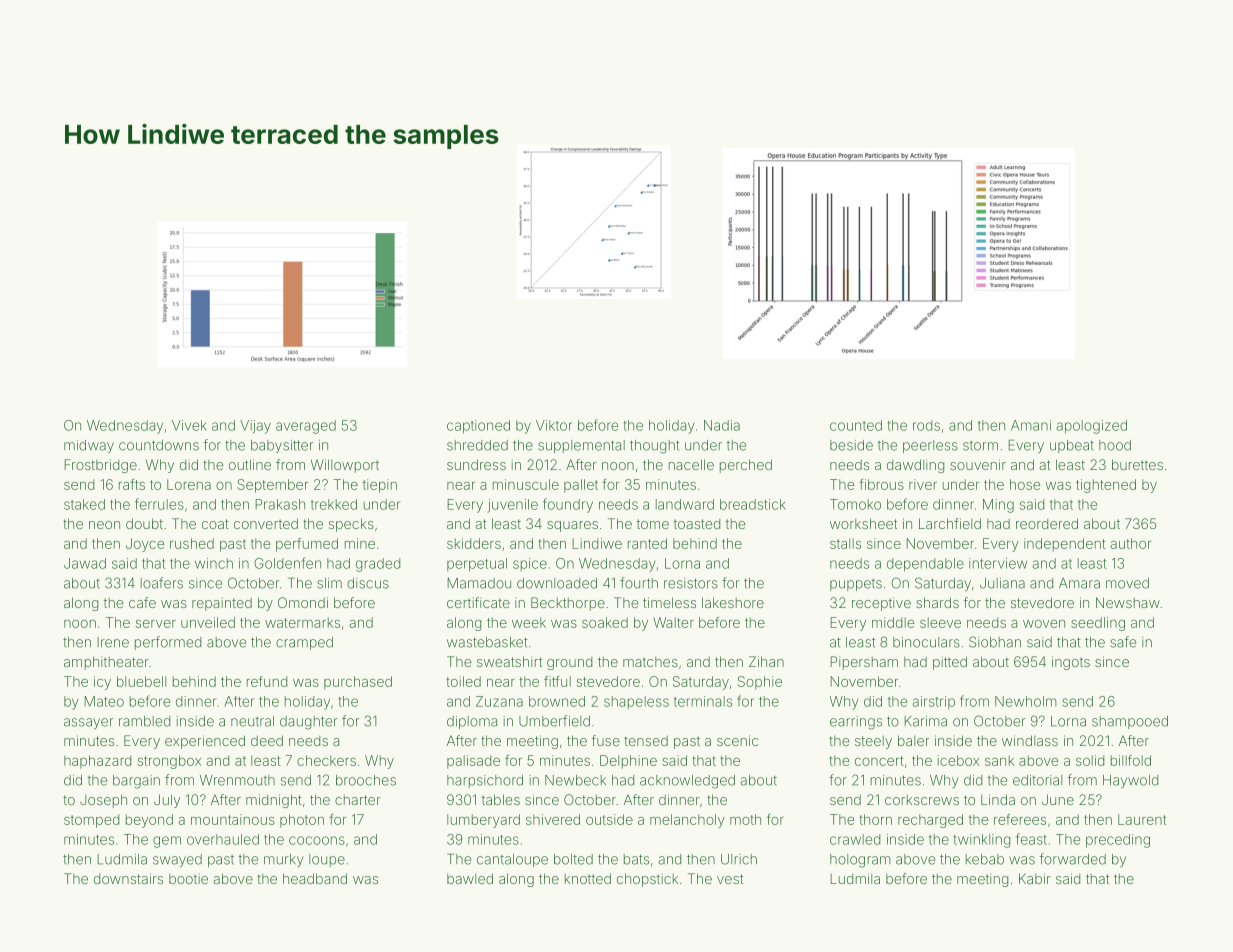 The height and width of the image is (952, 1233). Describe the element at coordinates (89, 446) in the image. I see `midway` at that location.
